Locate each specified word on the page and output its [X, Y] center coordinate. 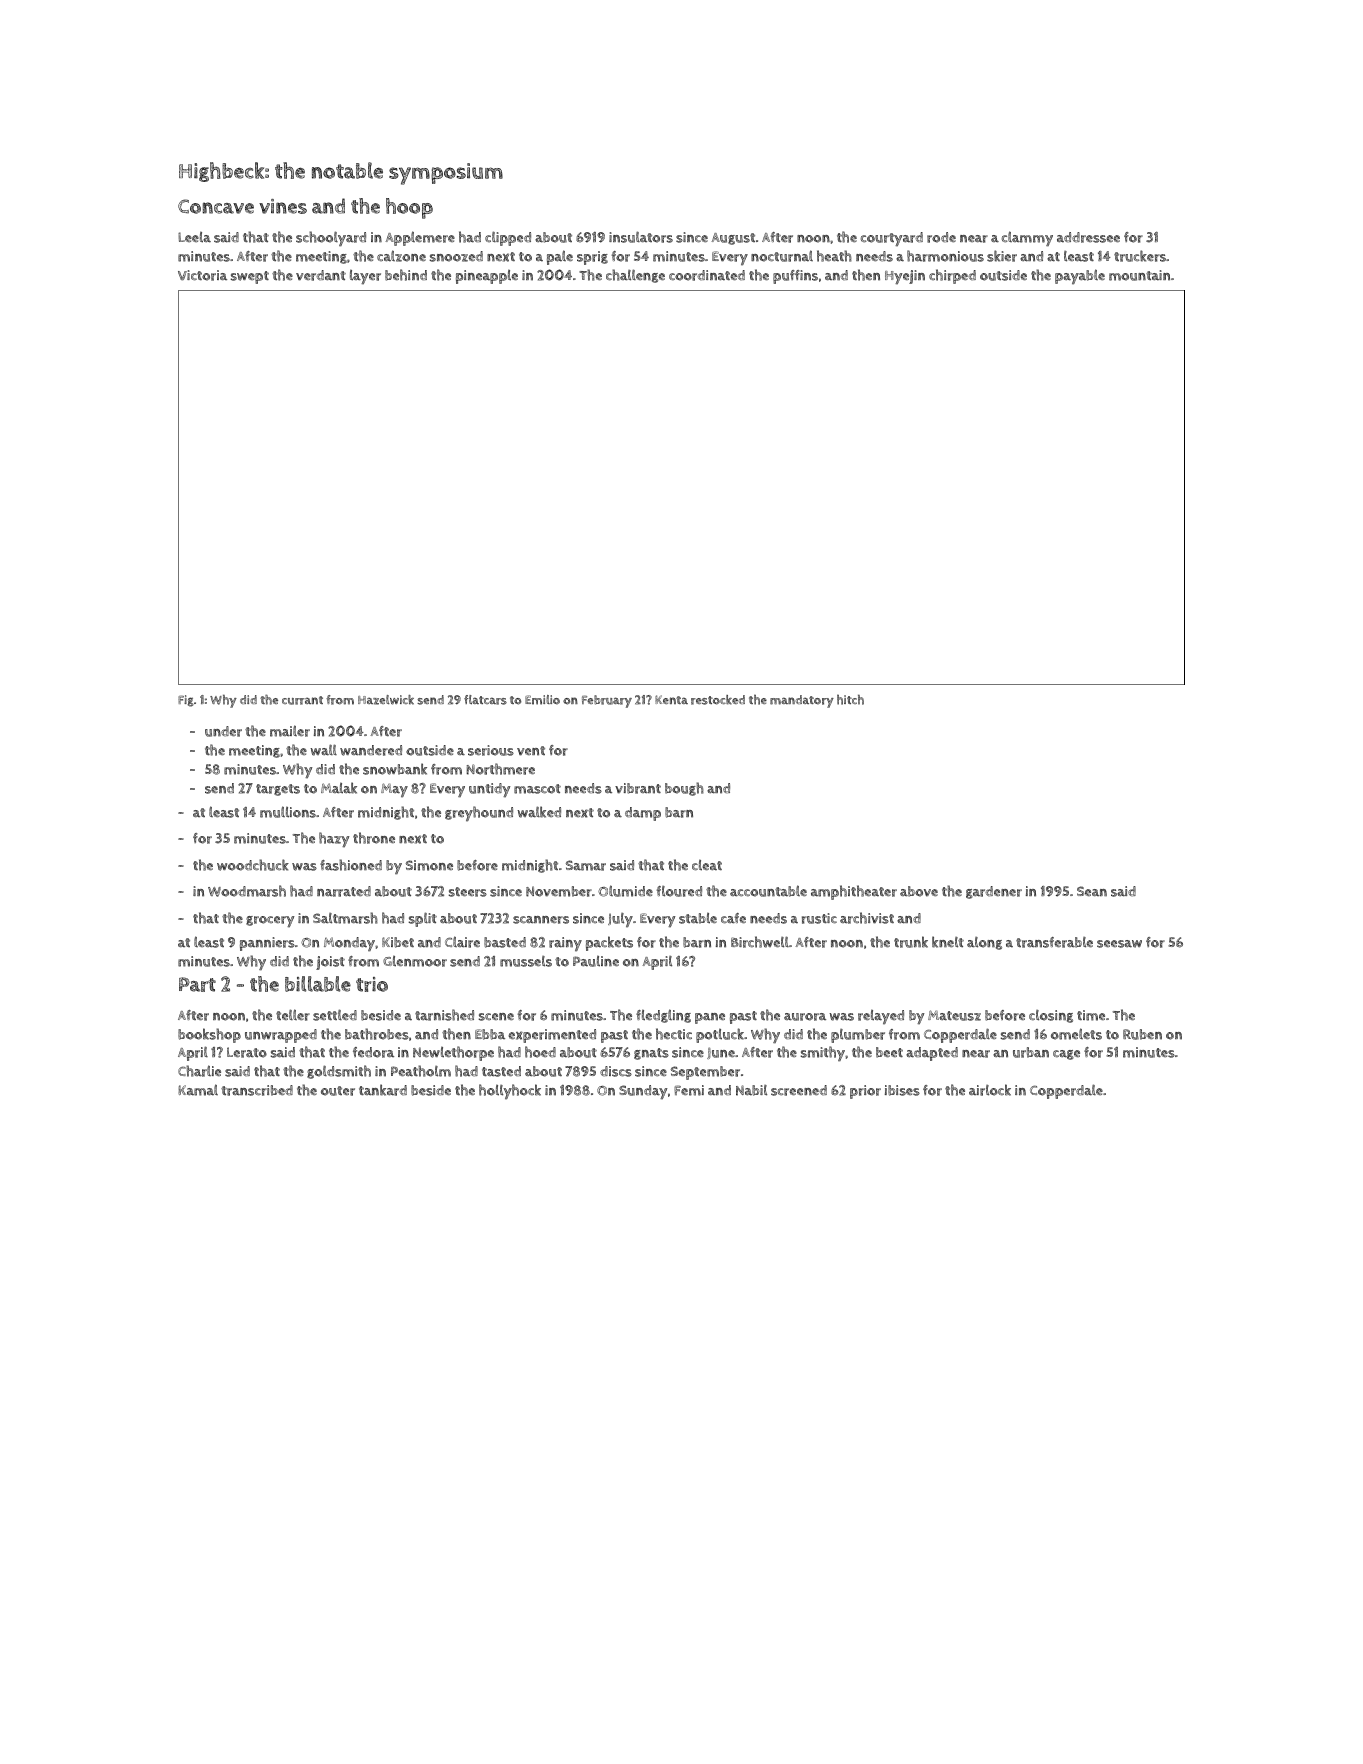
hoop [409, 208]
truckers [1140, 256]
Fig [186, 701]
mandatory [802, 701]
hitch [850, 699]
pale [560, 257]
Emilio [542, 700]
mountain [1139, 275]
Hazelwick [386, 700]
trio [372, 984]
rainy [565, 944]
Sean [1092, 891]
